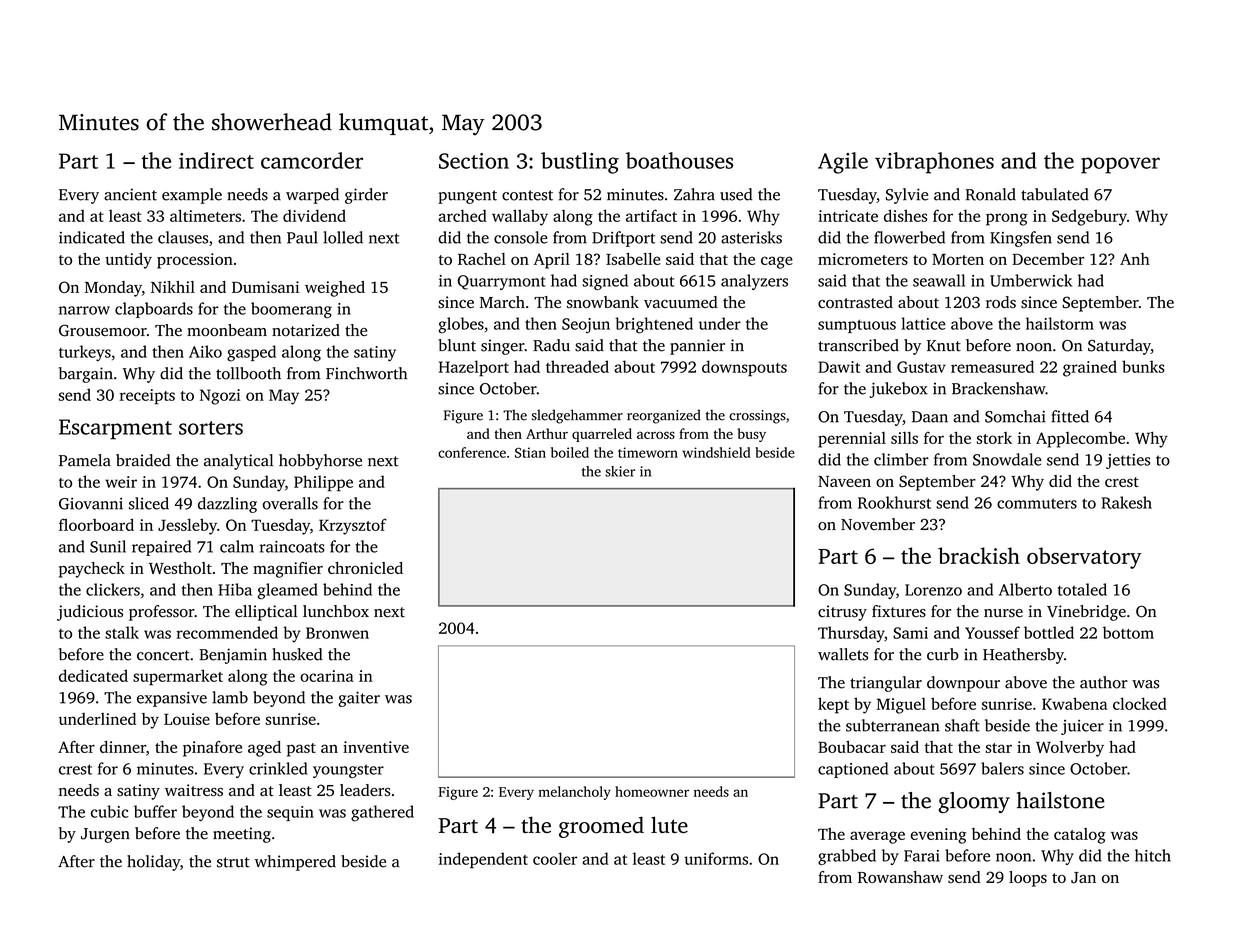  What do you see at coordinates (679, 160) in the screenshot?
I see `boathouses` at bounding box center [679, 160].
